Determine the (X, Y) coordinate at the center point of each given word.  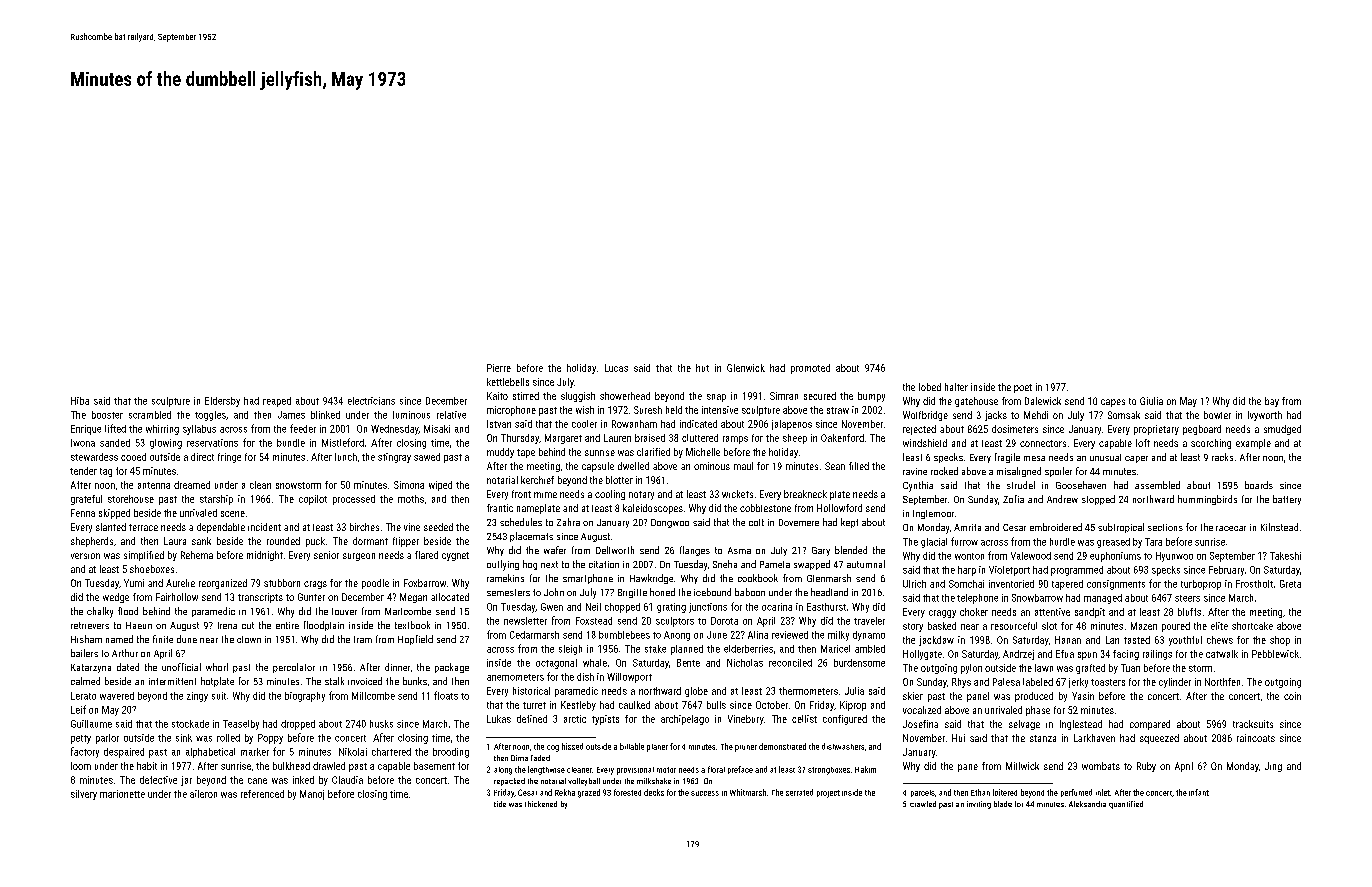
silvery (84, 795)
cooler (584, 424)
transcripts (260, 598)
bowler (1217, 415)
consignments (1116, 585)
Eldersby (222, 402)
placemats (531, 537)
